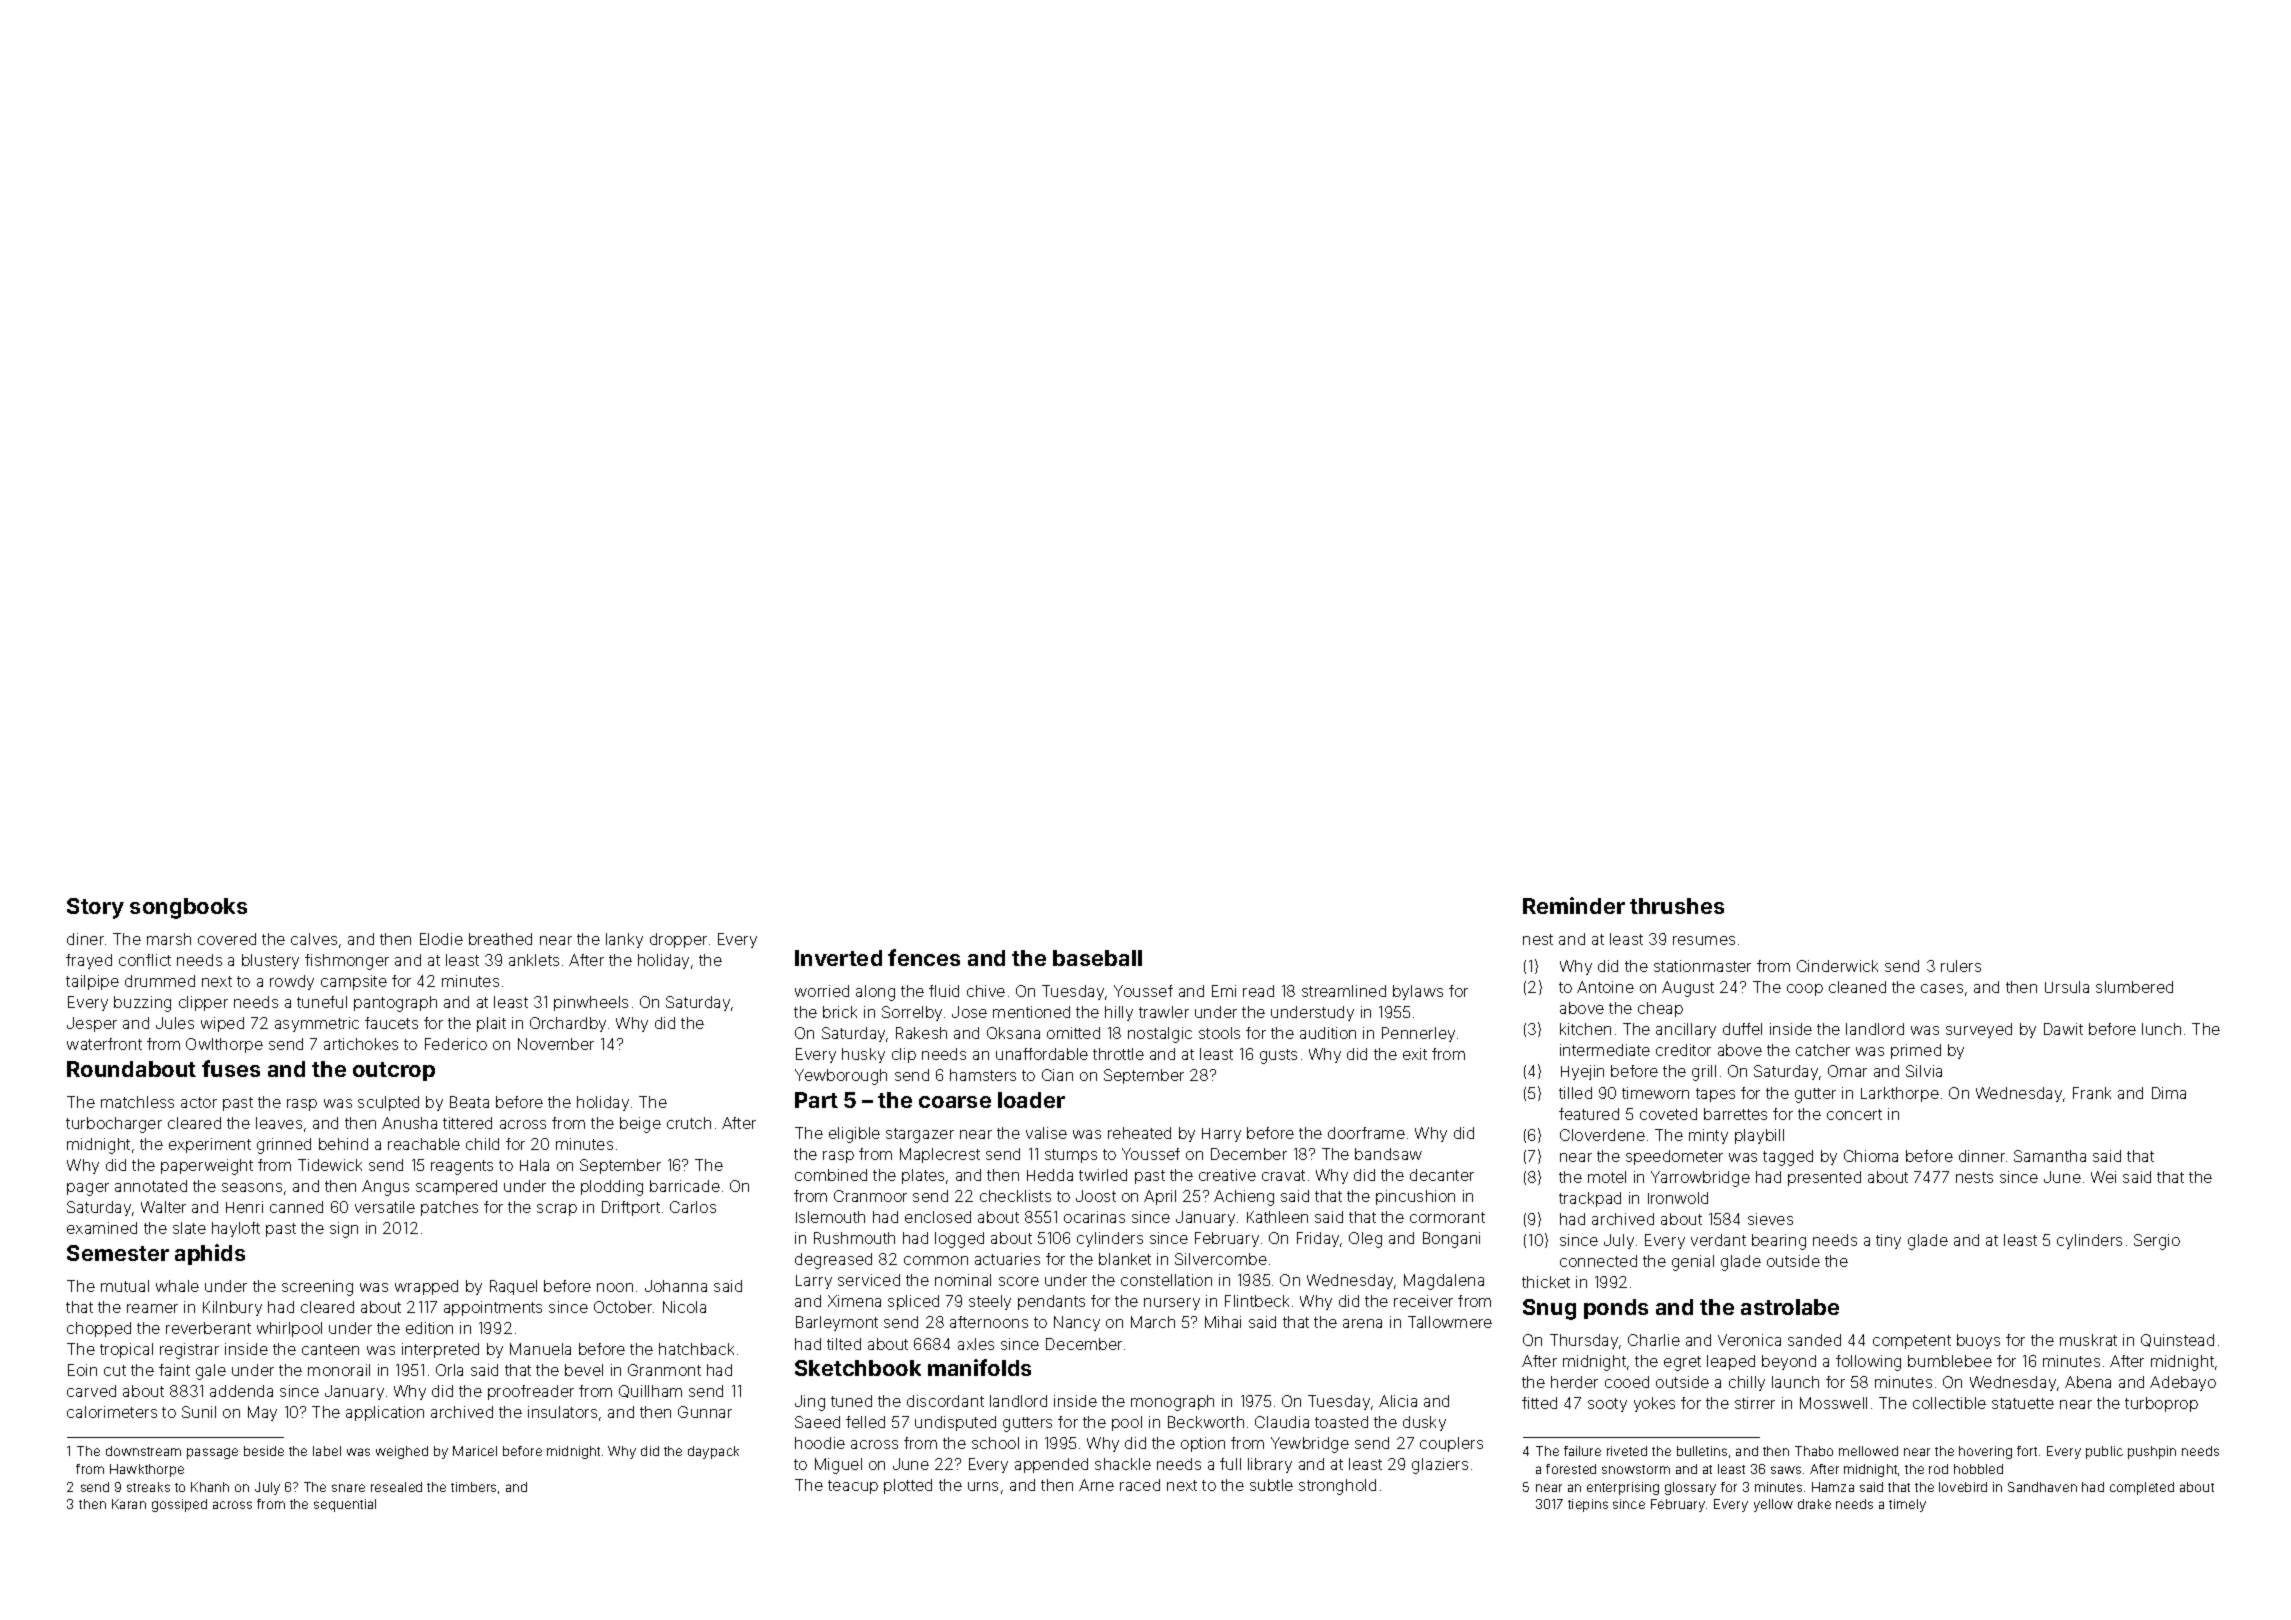 The image size is (2291, 1620). Describe the element at coordinates (1270, 1465) in the image. I see `library` at that location.
